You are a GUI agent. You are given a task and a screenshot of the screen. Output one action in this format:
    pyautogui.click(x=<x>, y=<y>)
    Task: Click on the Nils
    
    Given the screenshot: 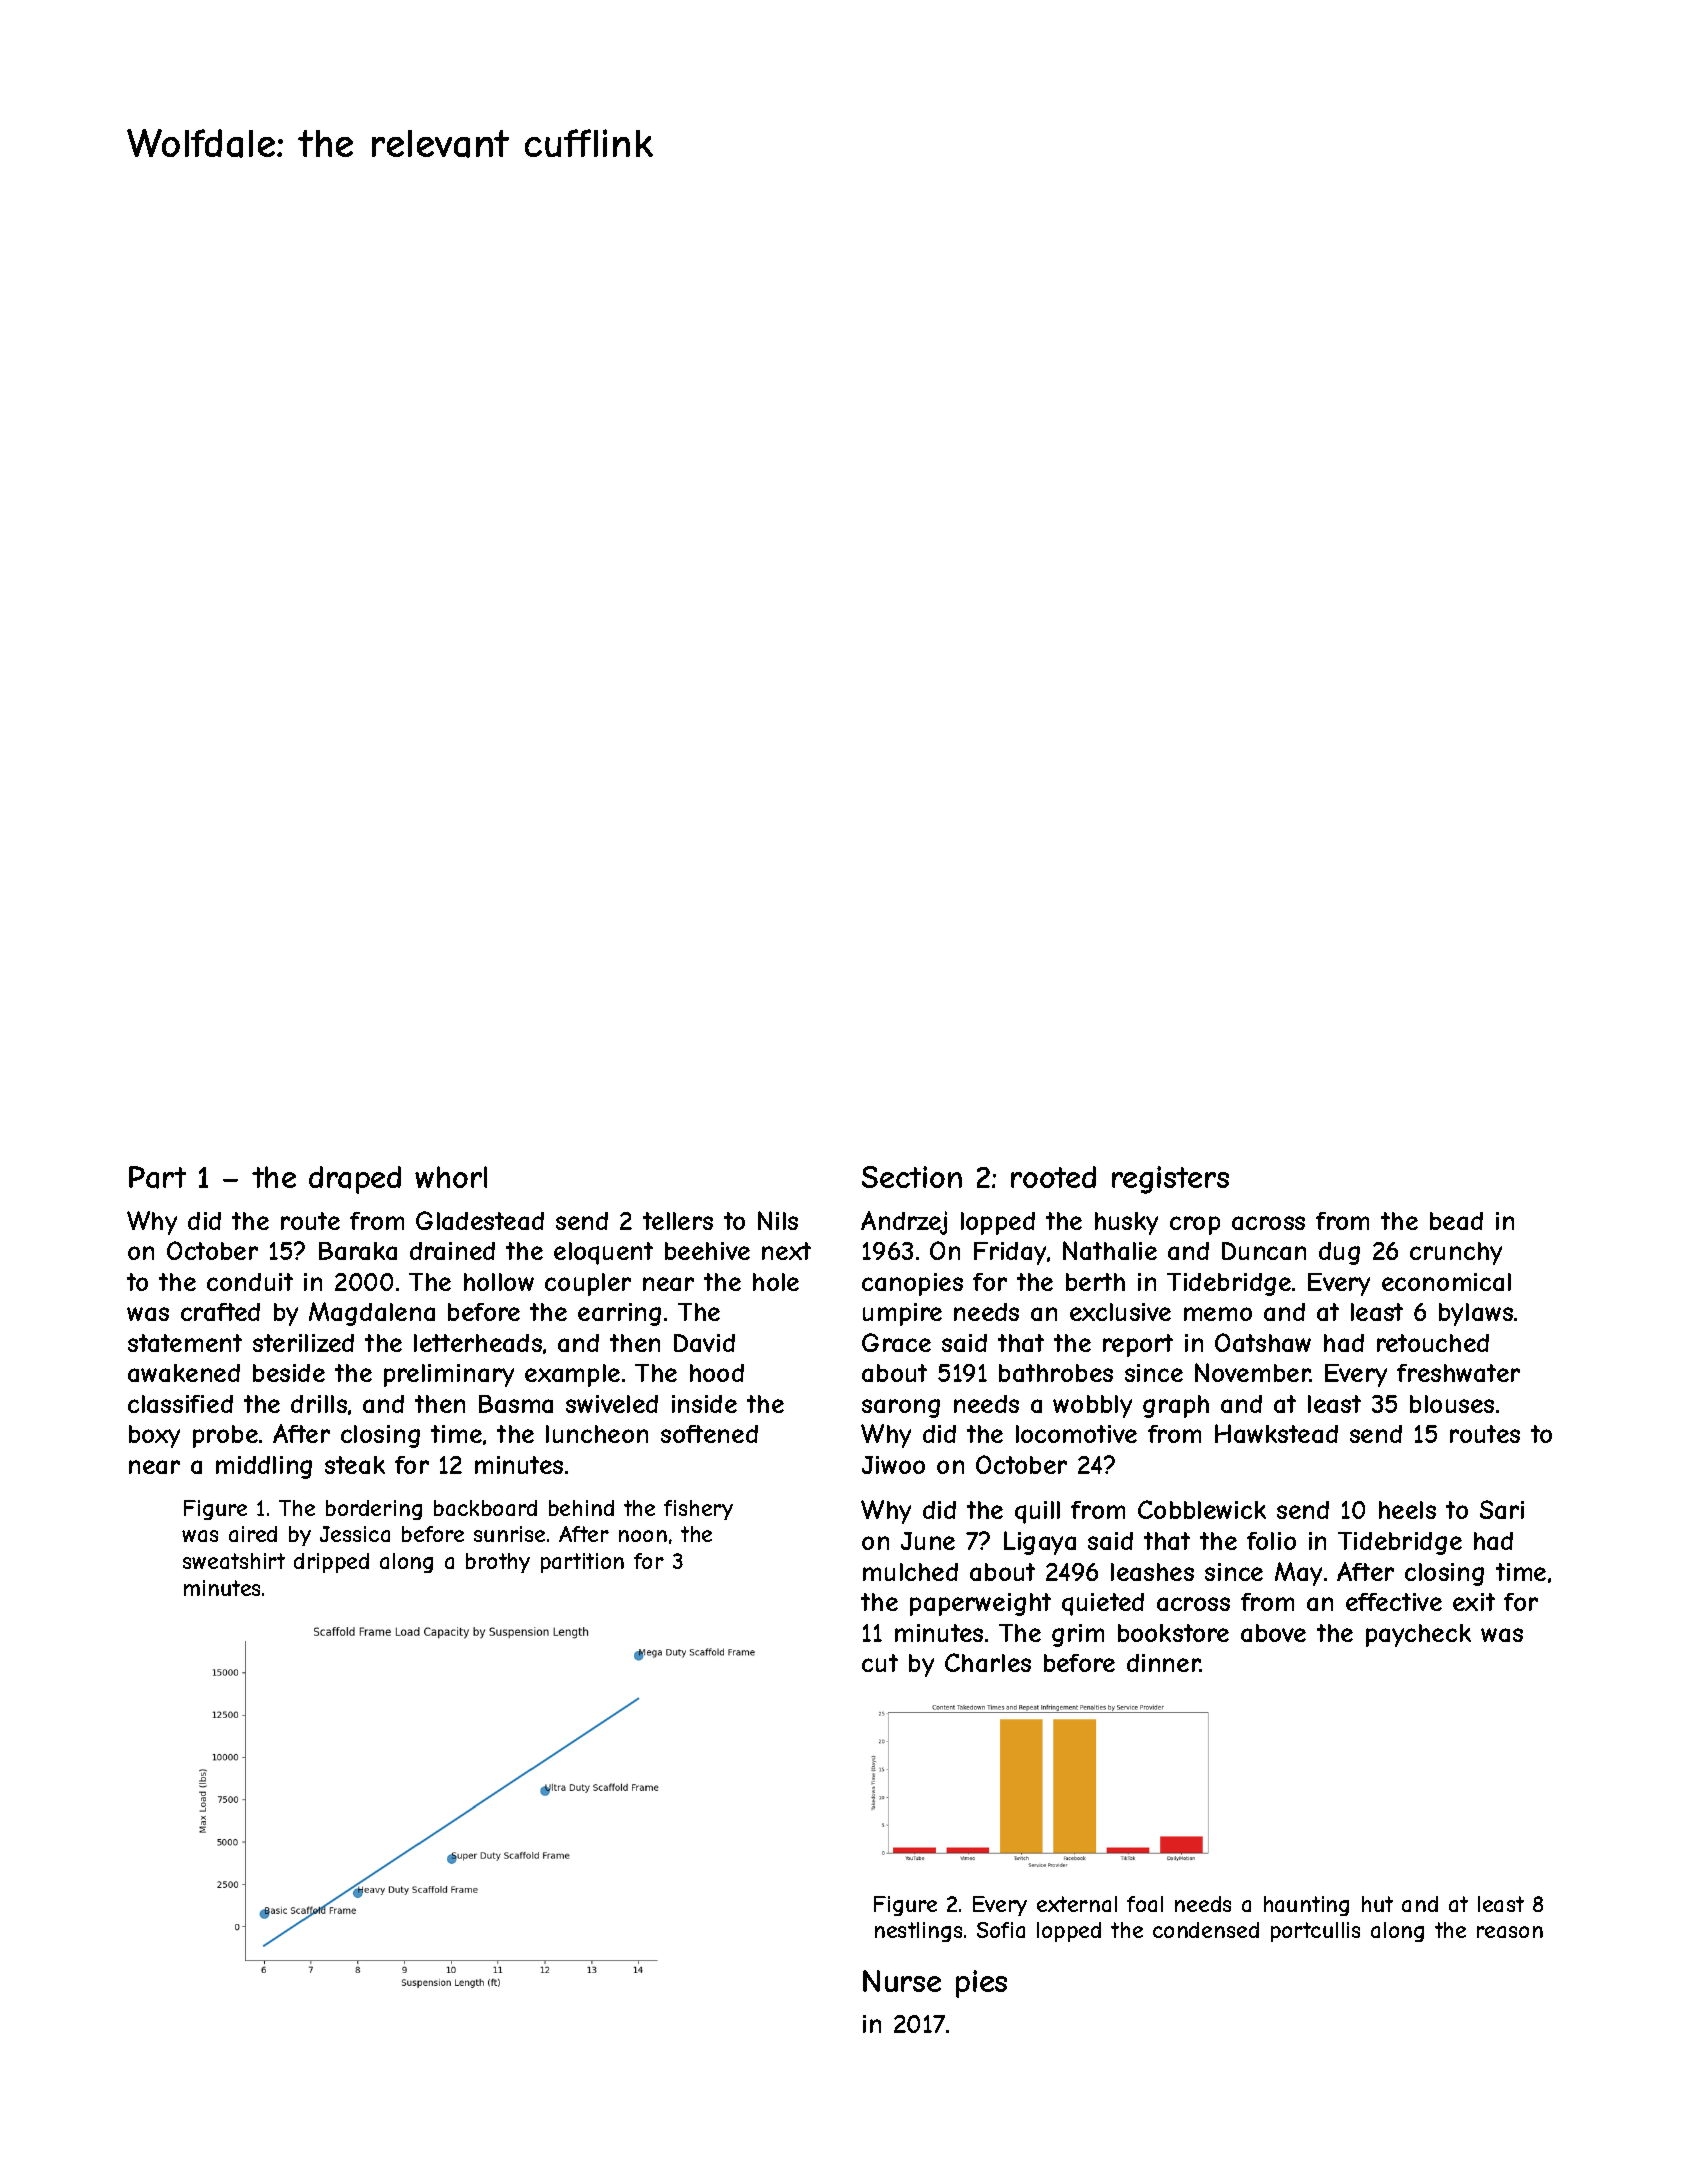 What is the action you would take?
    pyautogui.click(x=778, y=1220)
